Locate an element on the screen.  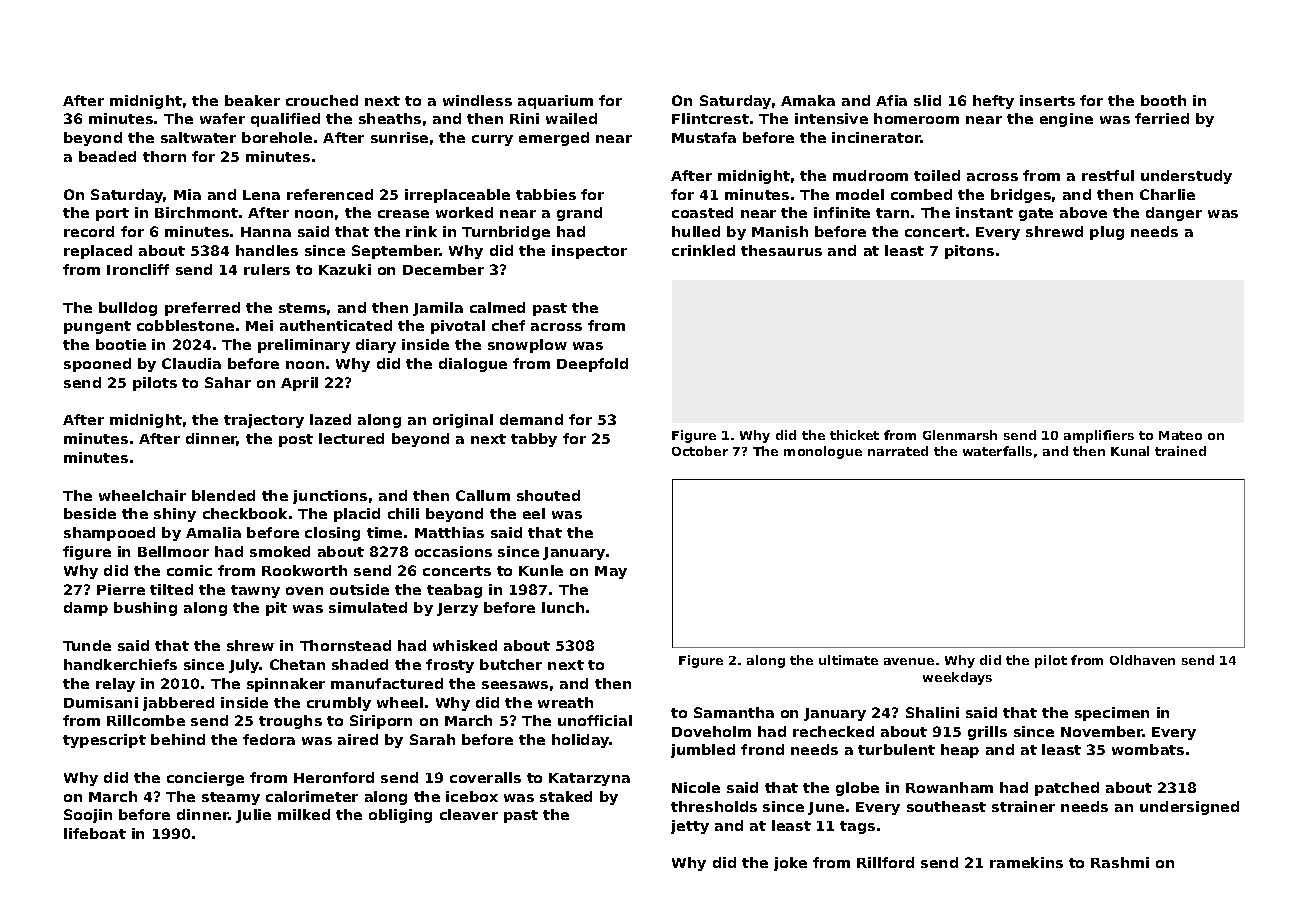
shouted is located at coordinates (548, 495).
